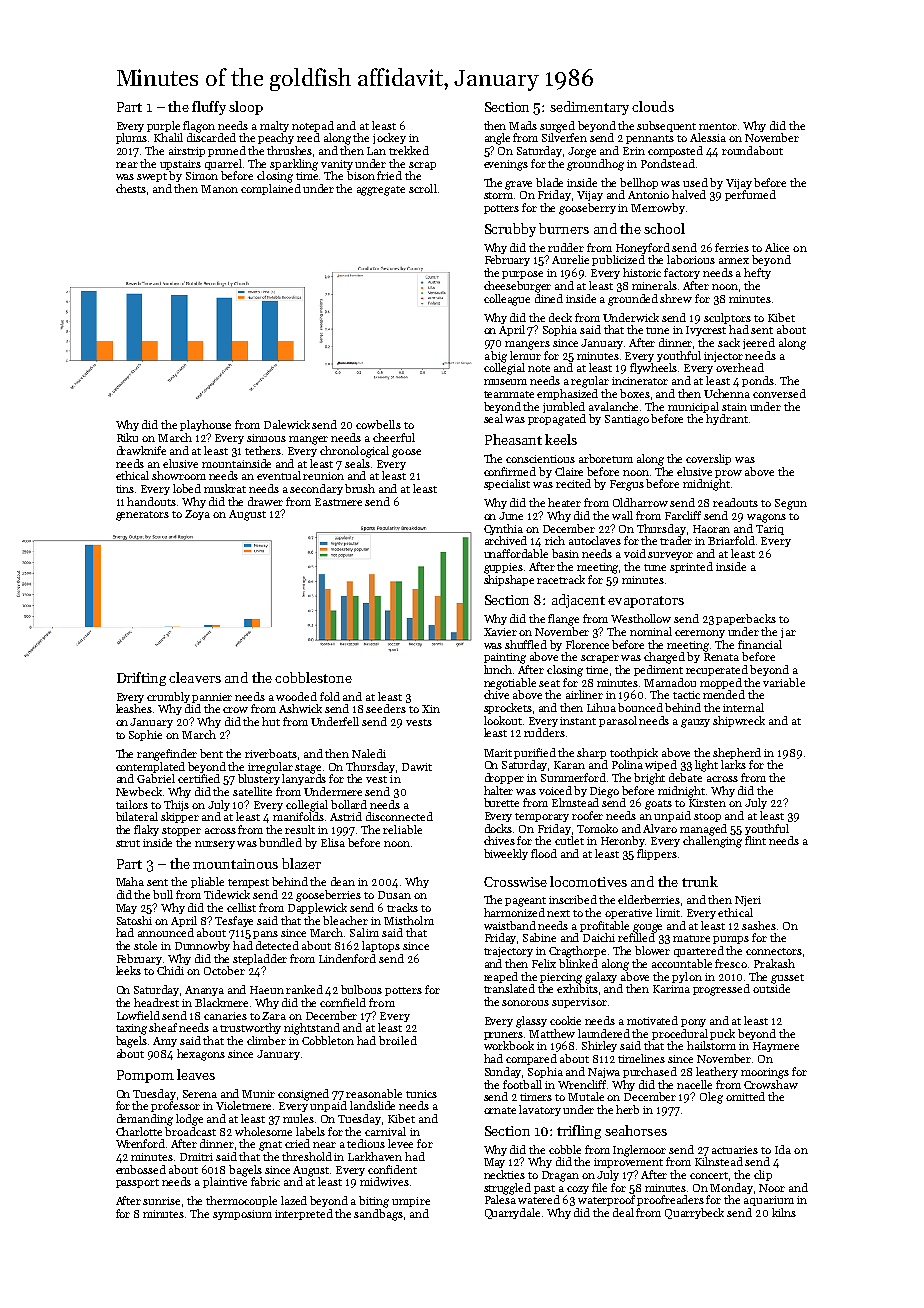  Describe the element at coordinates (633, 300) in the page. I see `grounded` at that location.
